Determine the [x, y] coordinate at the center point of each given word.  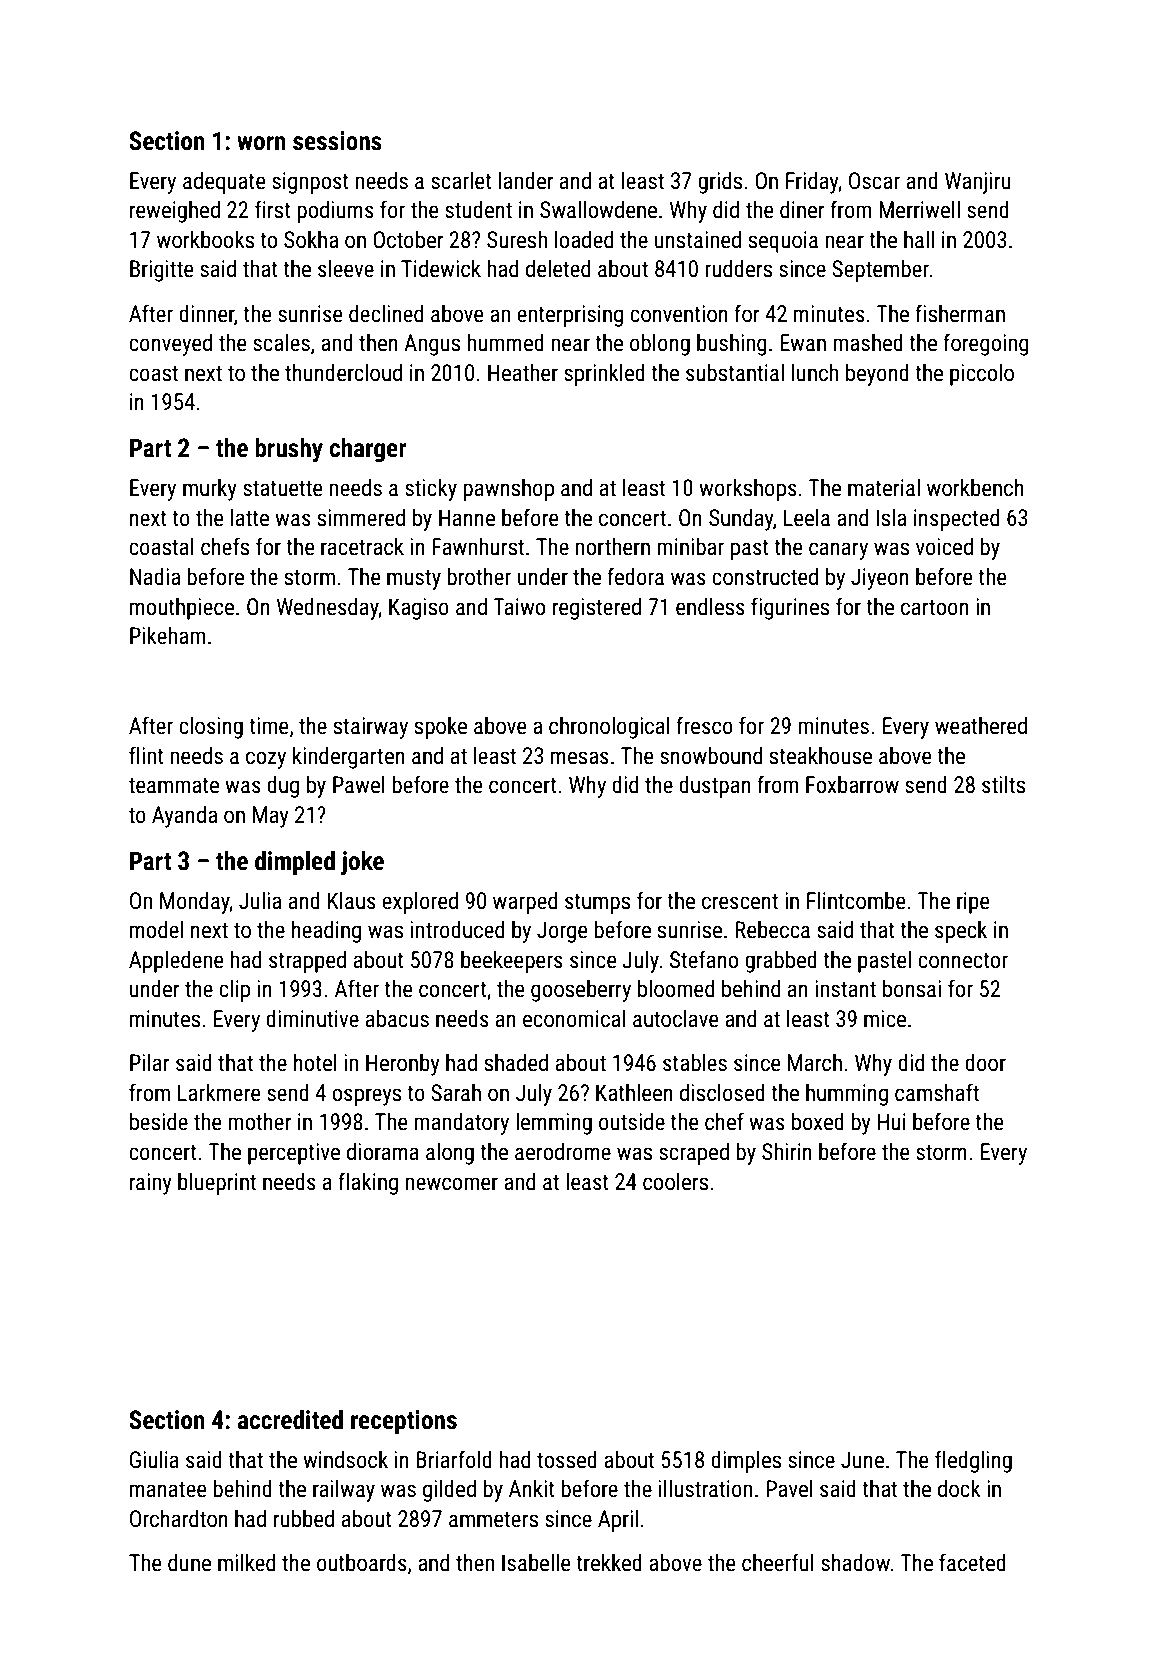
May [271, 817]
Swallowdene [598, 210]
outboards [362, 1563]
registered [597, 609]
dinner [207, 314]
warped [525, 903]
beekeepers [512, 962]
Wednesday [328, 609]
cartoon [935, 608]
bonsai [912, 989]
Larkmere [219, 1093]
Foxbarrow [852, 785]
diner [802, 210]
